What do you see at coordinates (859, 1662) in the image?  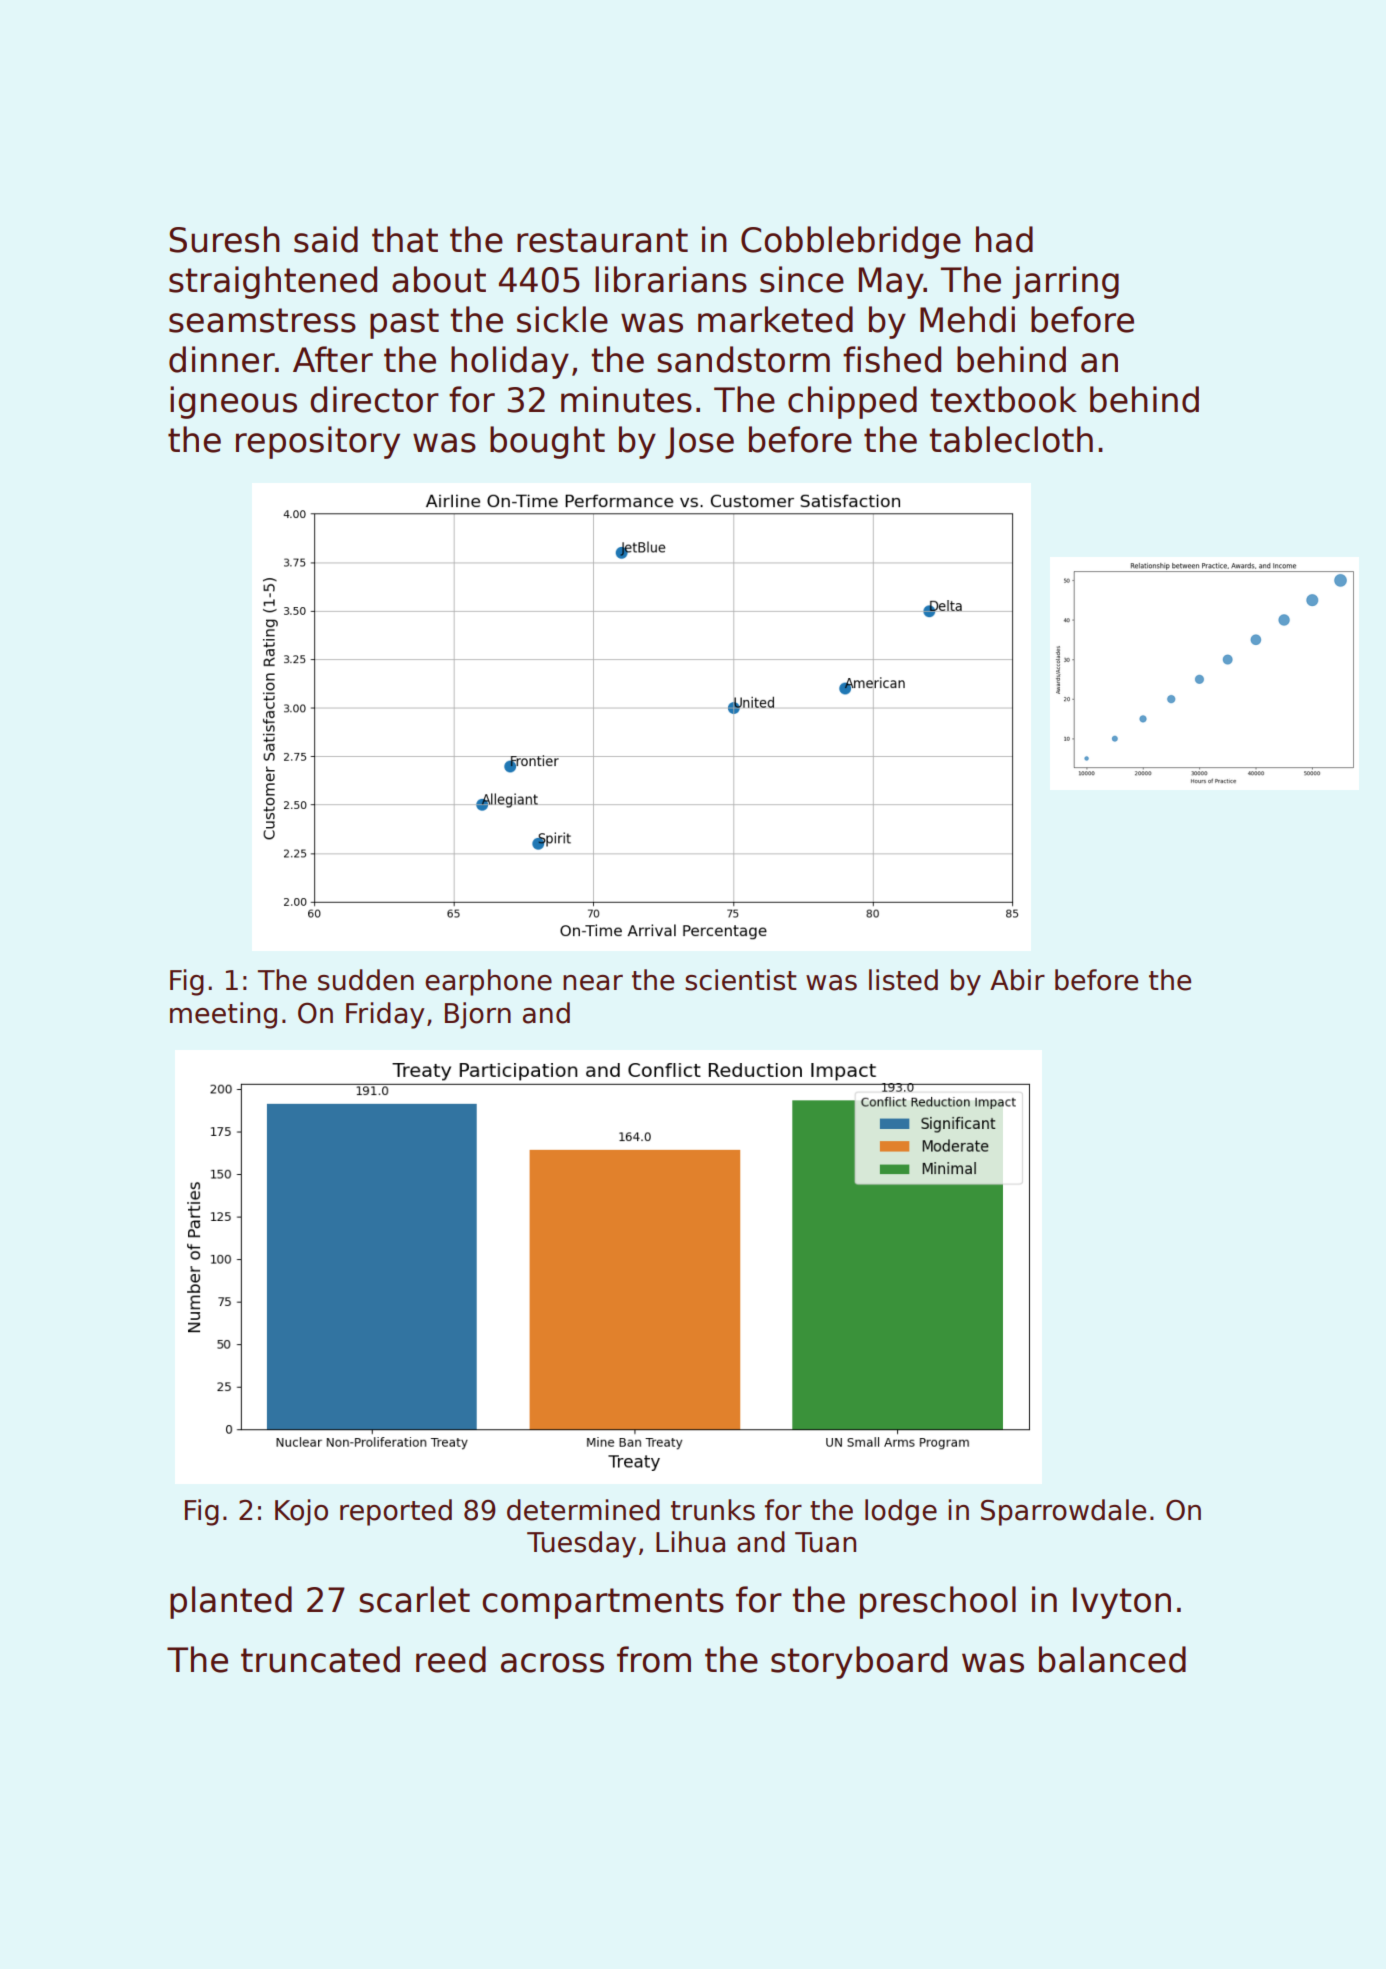 I see `storyboard` at bounding box center [859, 1662].
